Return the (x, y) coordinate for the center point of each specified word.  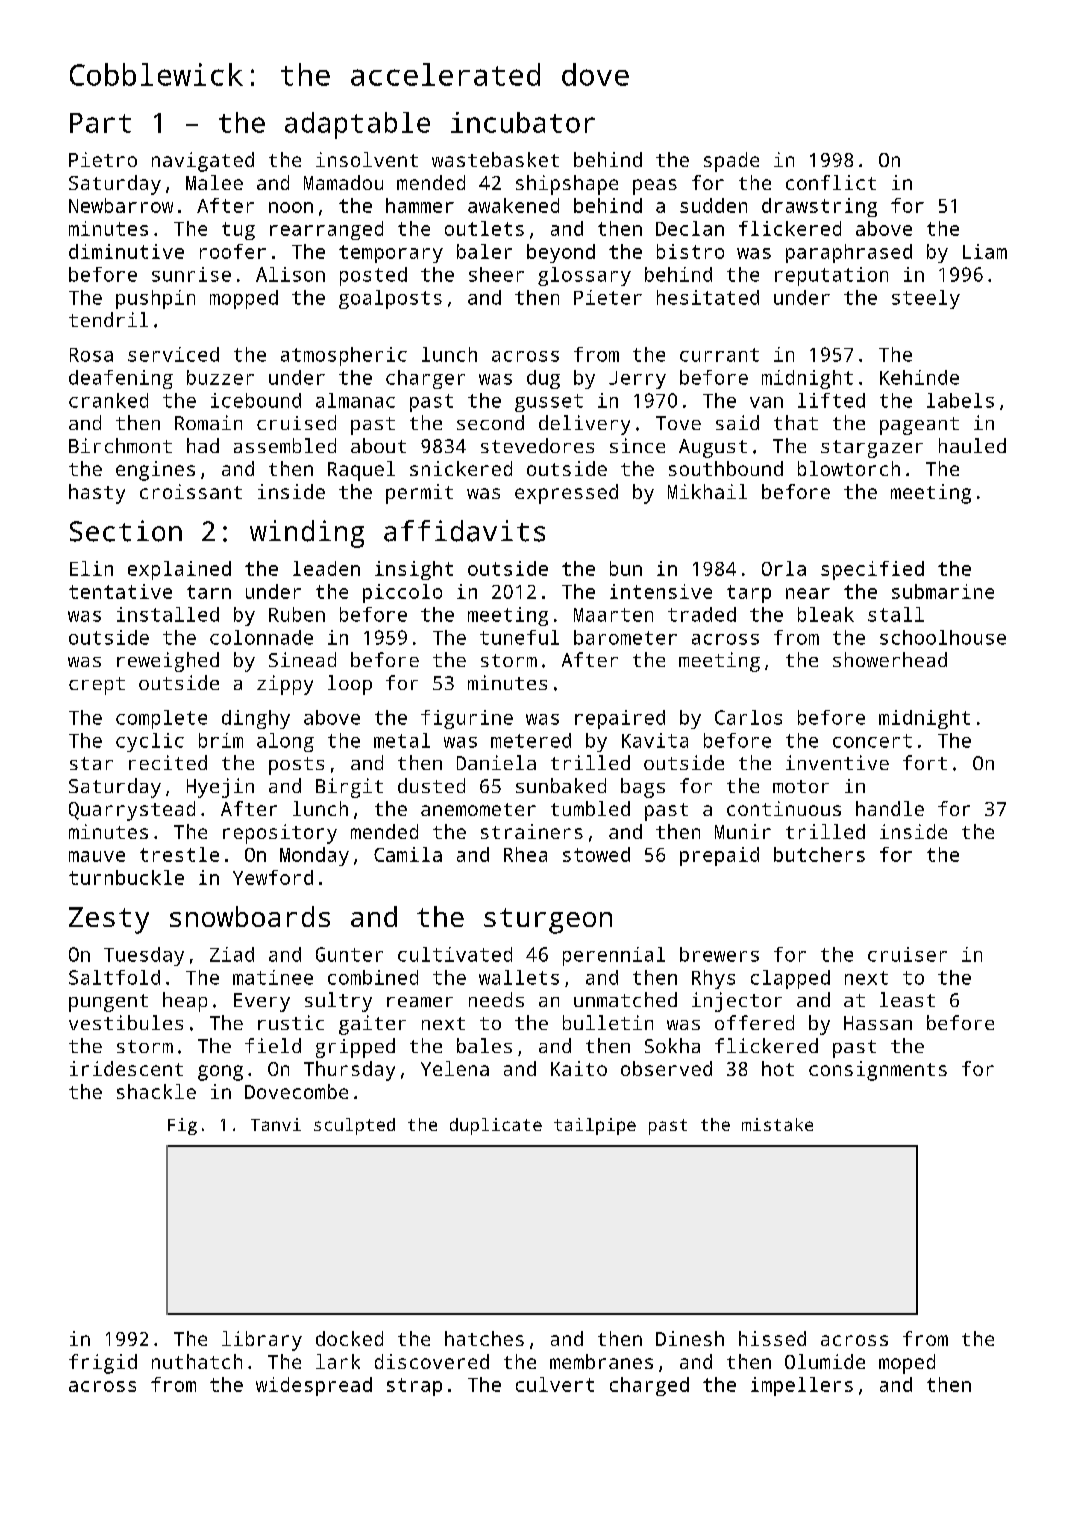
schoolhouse (943, 637)
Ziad (232, 954)
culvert (555, 1384)
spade (731, 162)
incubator (523, 122)
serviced (173, 354)
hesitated (708, 297)
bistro (690, 251)
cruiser (907, 954)
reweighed (168, 662)
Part (100, 123)
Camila (408, 854)
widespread (314, 1386)
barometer (625, 637)
